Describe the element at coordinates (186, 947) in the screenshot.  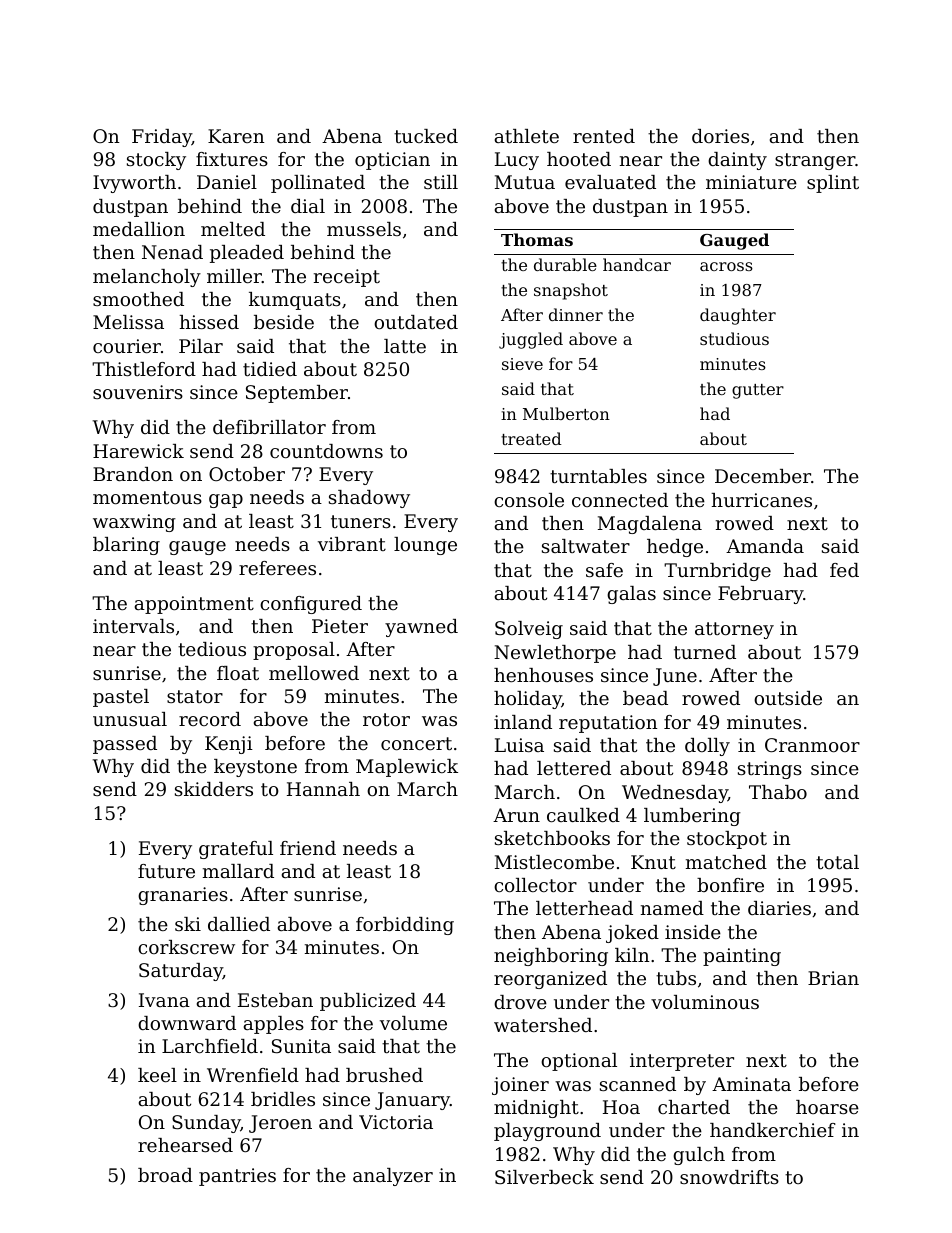
I see `corkscrew` at that location.
